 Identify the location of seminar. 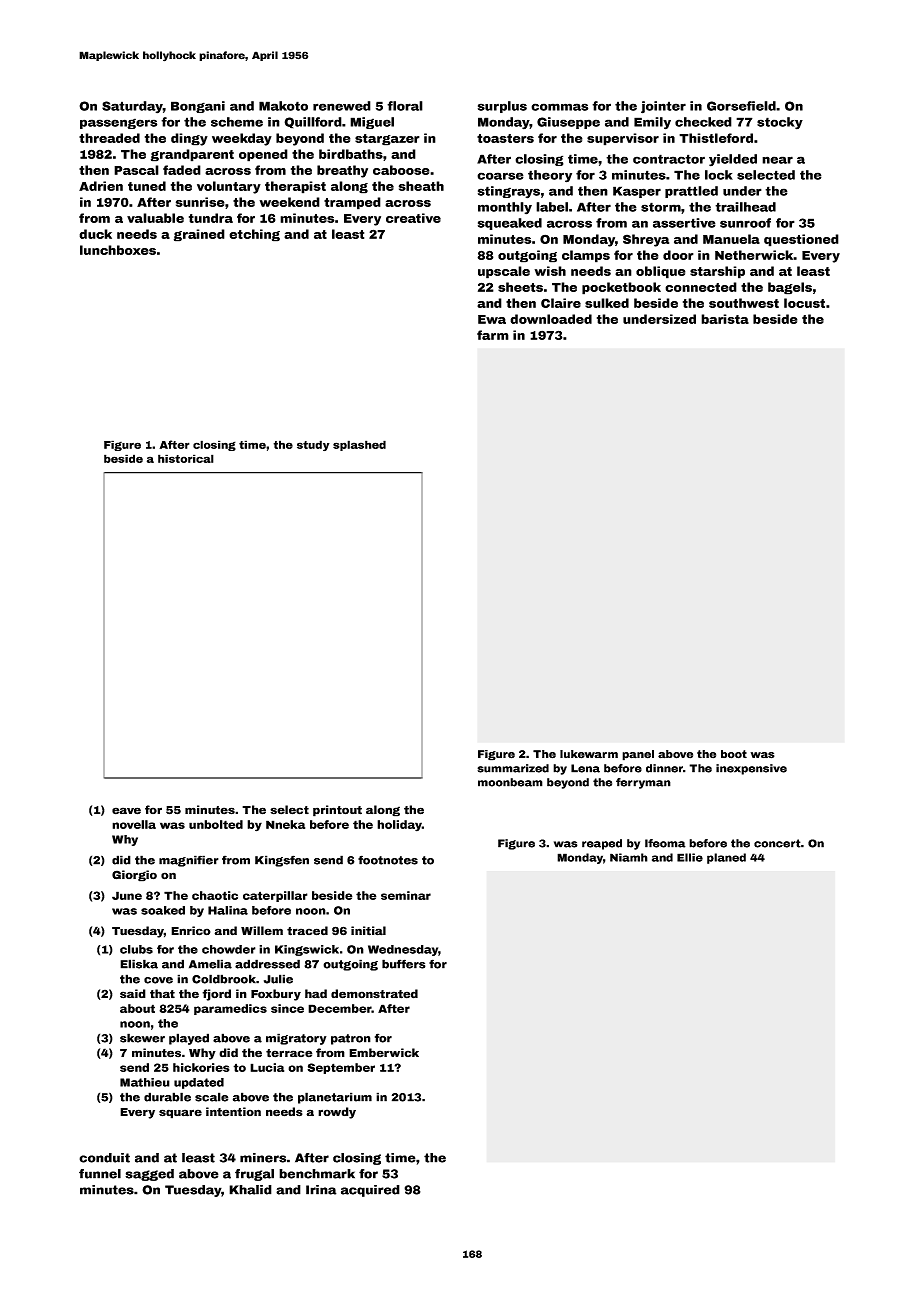
(406, 895).
